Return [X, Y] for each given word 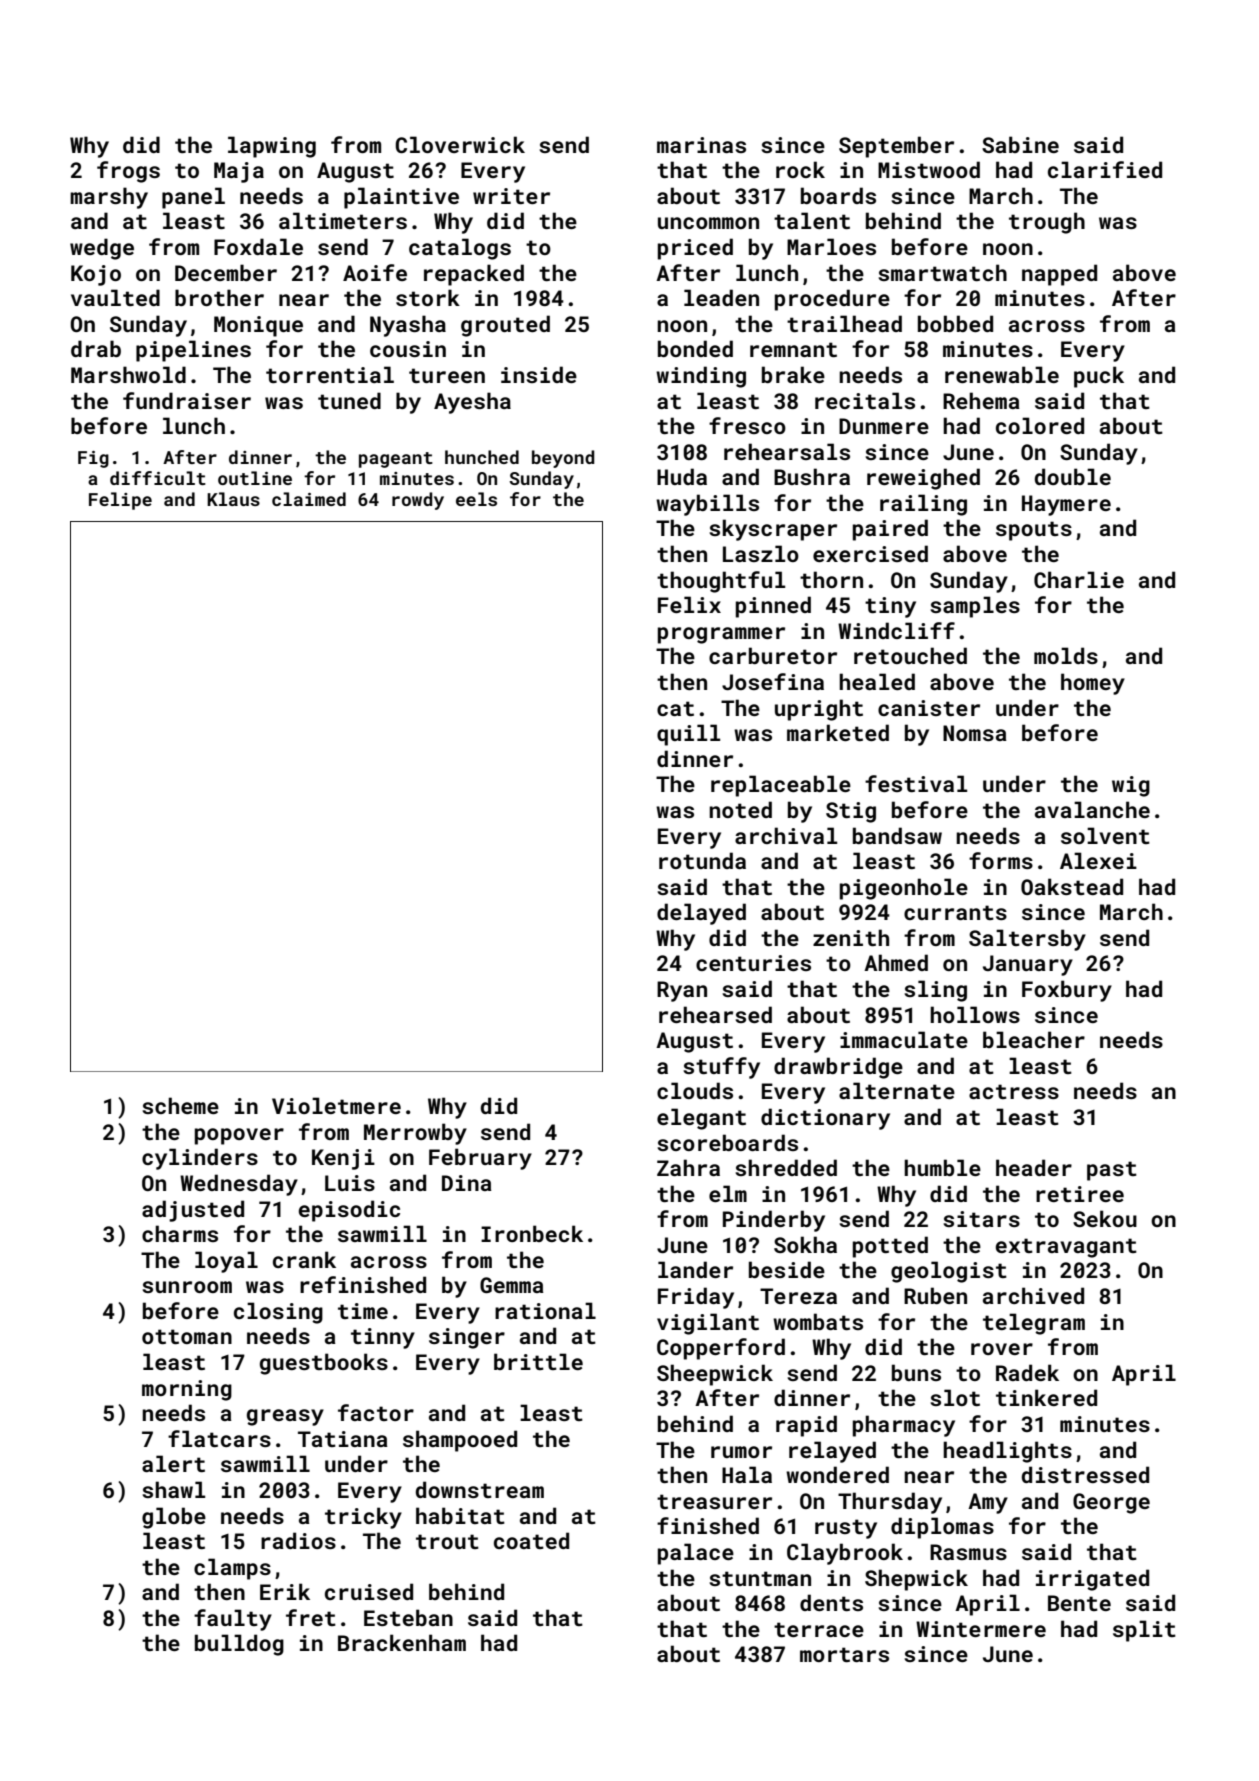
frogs [128, 172]
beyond [563, 459]
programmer [721, 635]
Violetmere [336, 1105]
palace [696, 1554]
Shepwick [916, 1580]
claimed [309, 499]
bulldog [239, 1645]
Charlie [1079, 579]
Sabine [1020, 144]
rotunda [702, 860]
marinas [701, 145]
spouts [1034, 531]
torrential [330, 374]
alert [173, 1463]
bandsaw [897, 835]
